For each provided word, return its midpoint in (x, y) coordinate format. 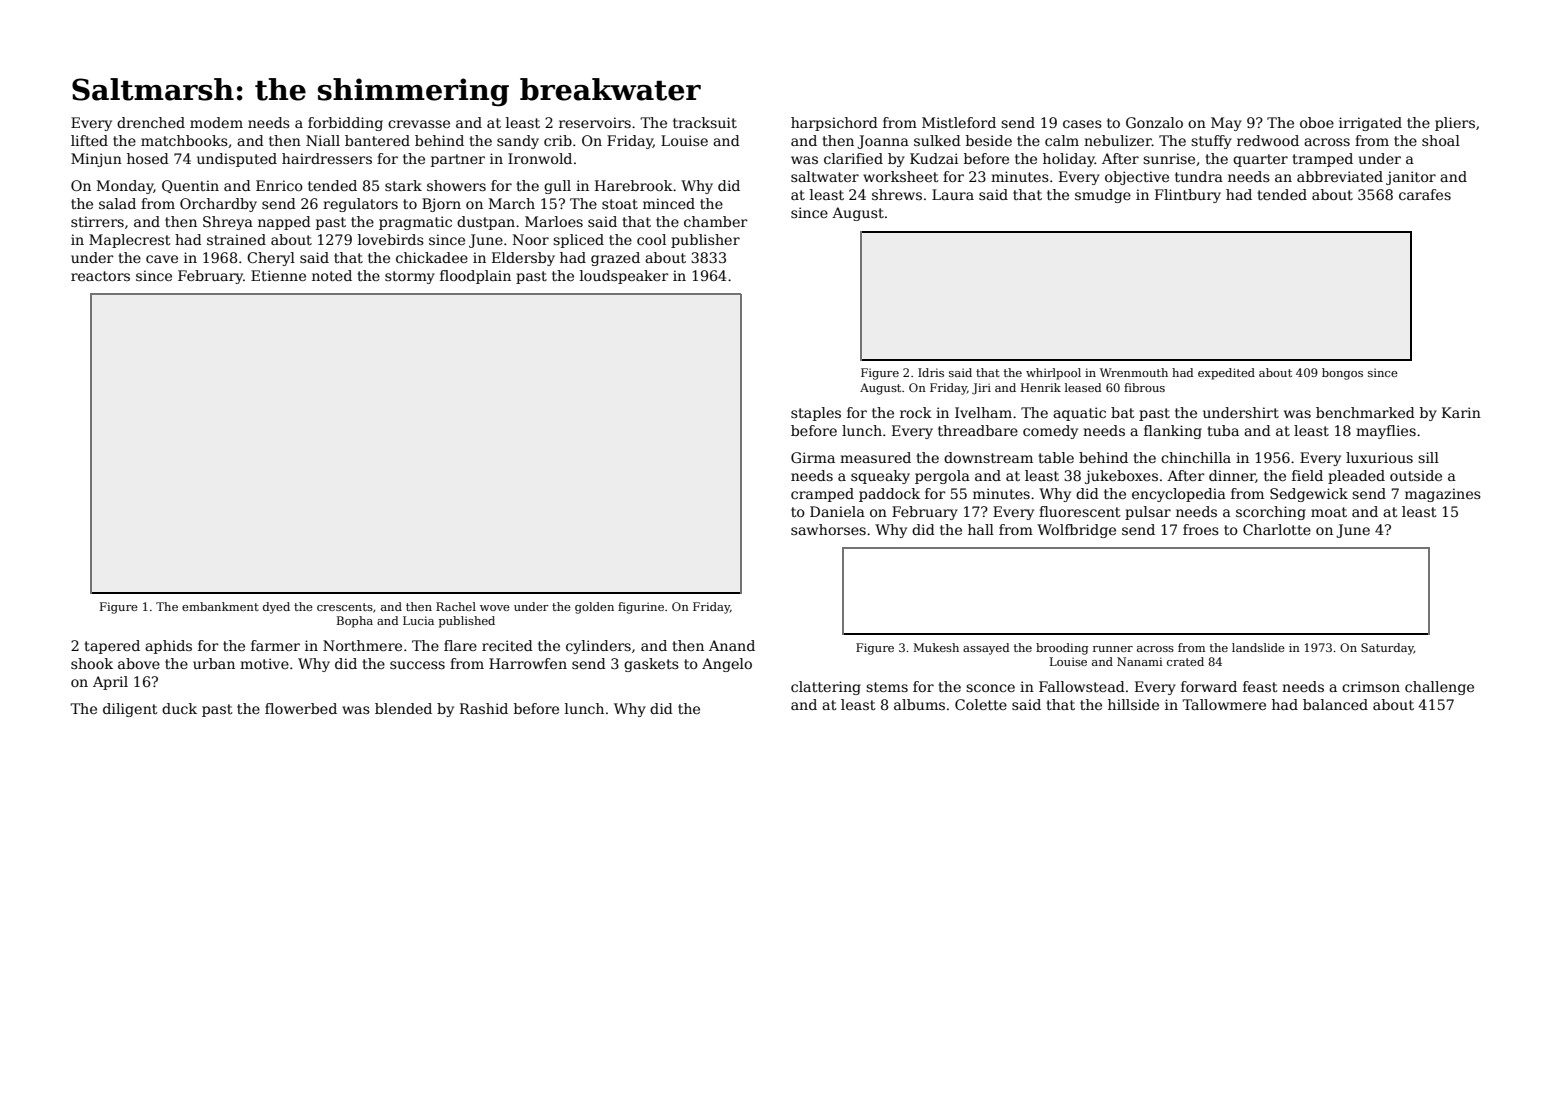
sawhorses (828, 529)
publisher (705, 241)
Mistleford (959, 122)
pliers (1455, 124)
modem (216, 122)
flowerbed (301, 708)
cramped (822, 495)
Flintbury (1188, 196)
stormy (410, 277)
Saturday (1387, 649)
